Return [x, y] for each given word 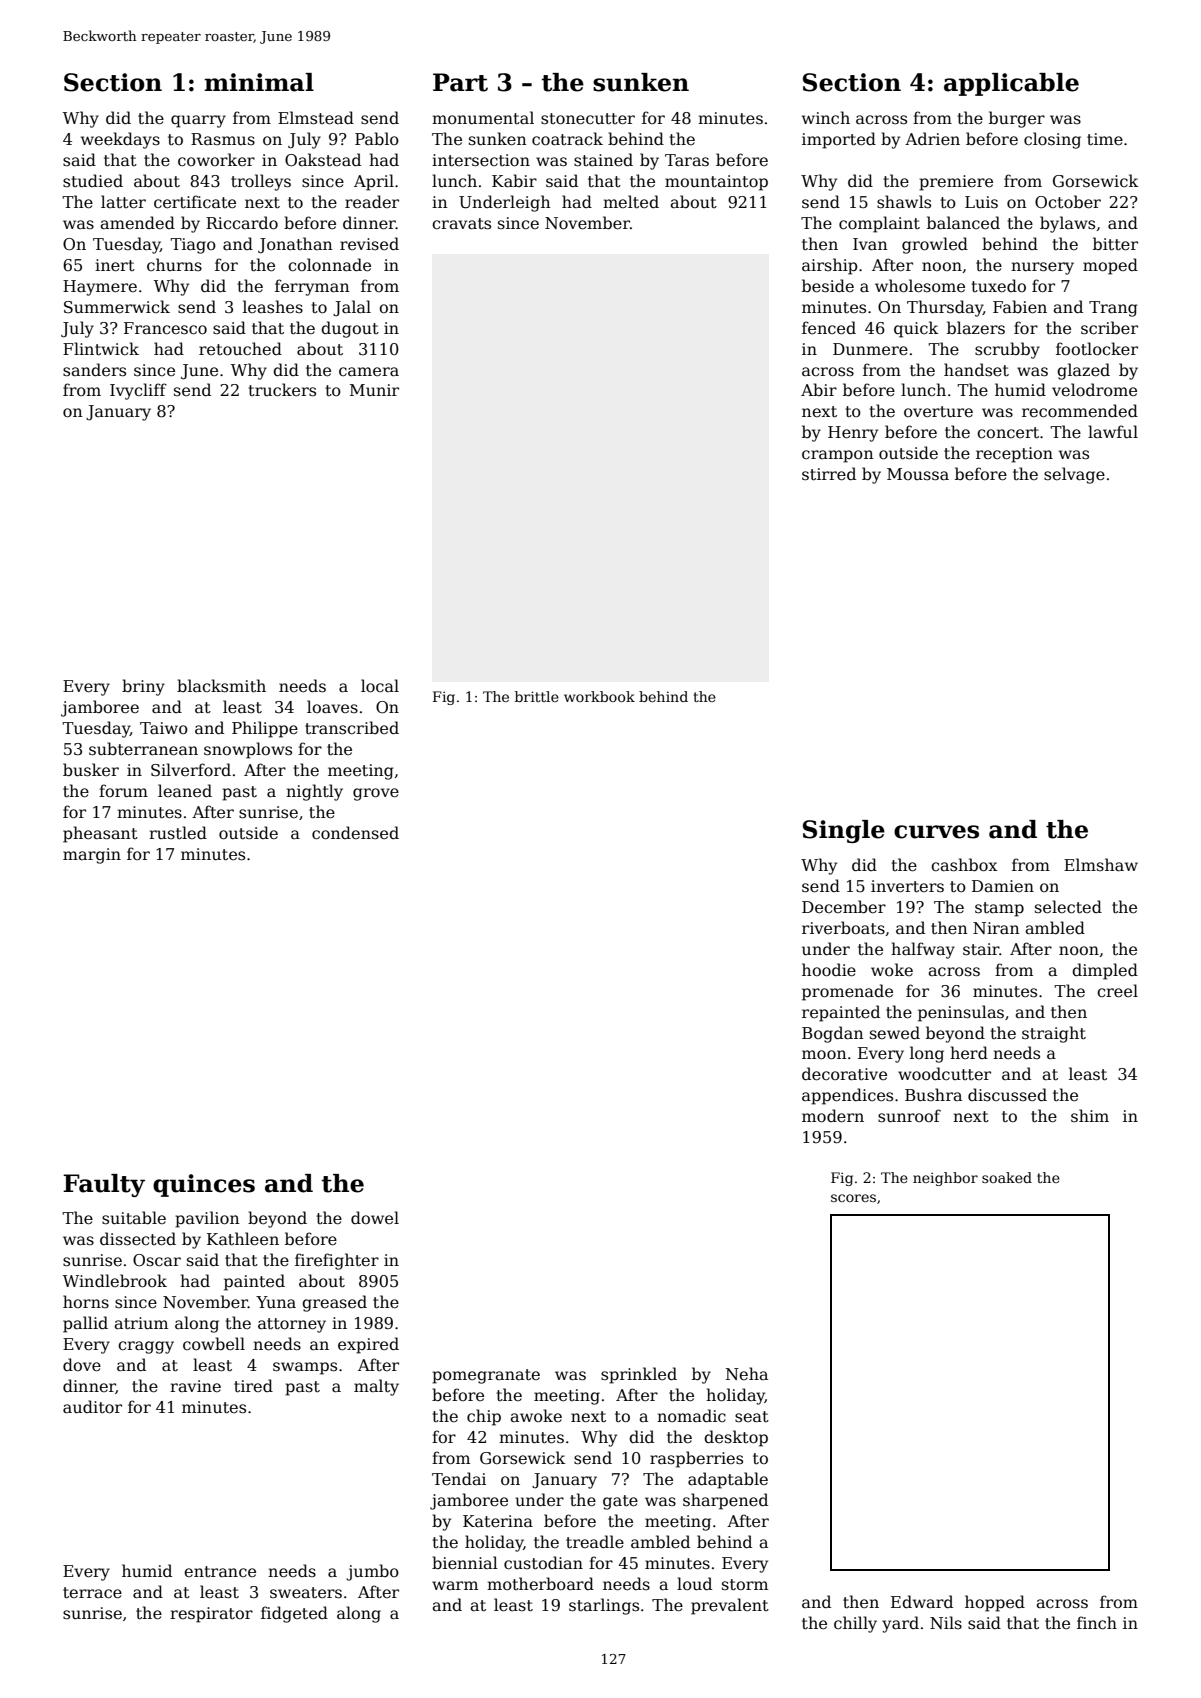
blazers [976, 328]
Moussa [918, 474]
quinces [204, 1185]
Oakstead [323, 160]
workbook [599, 696]
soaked [1007, 1177]
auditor [92, 1407]
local [380, 686]
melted [631, 202]
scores [853, 1198]
